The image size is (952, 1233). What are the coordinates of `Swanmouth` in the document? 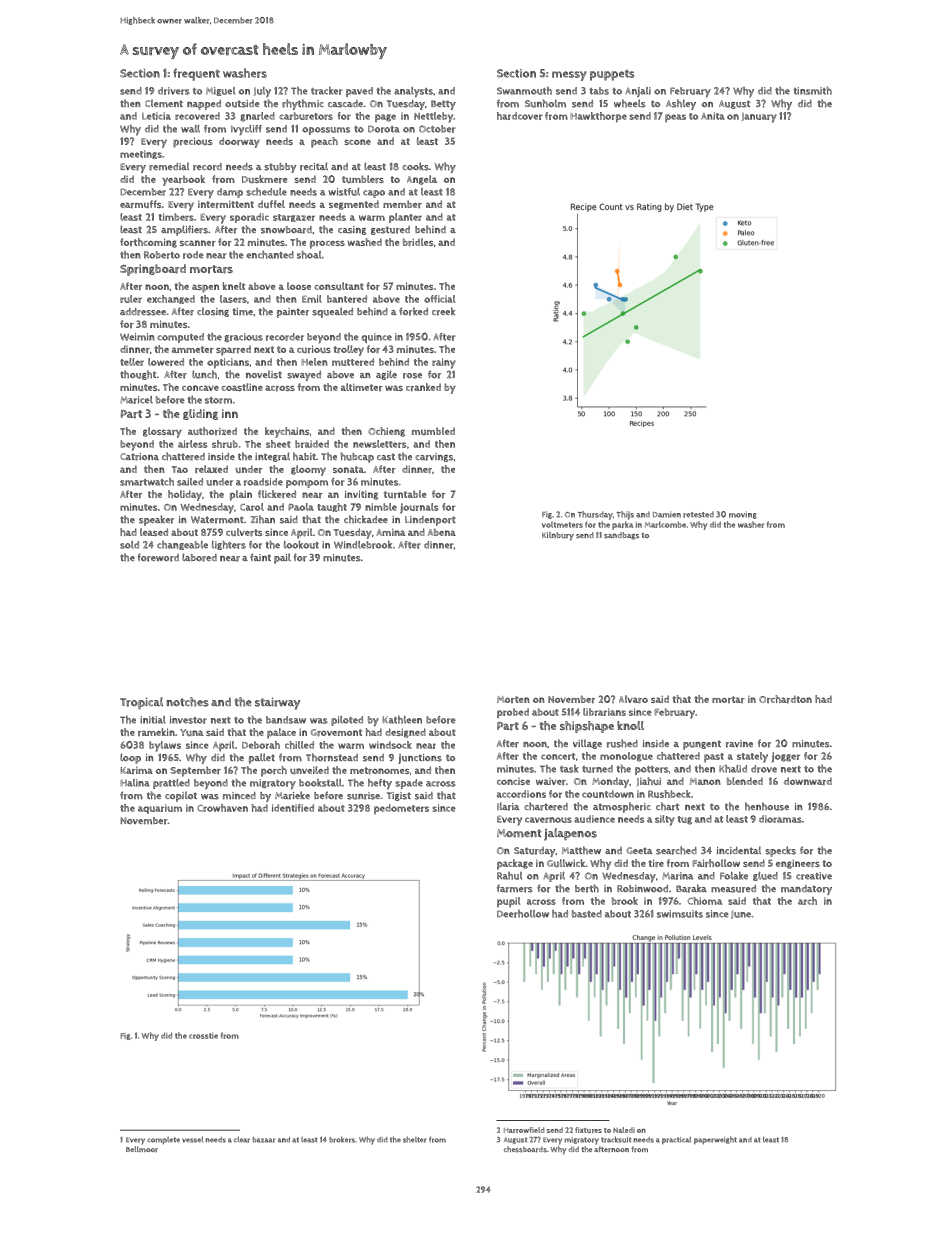 It's located at (524, 91).
